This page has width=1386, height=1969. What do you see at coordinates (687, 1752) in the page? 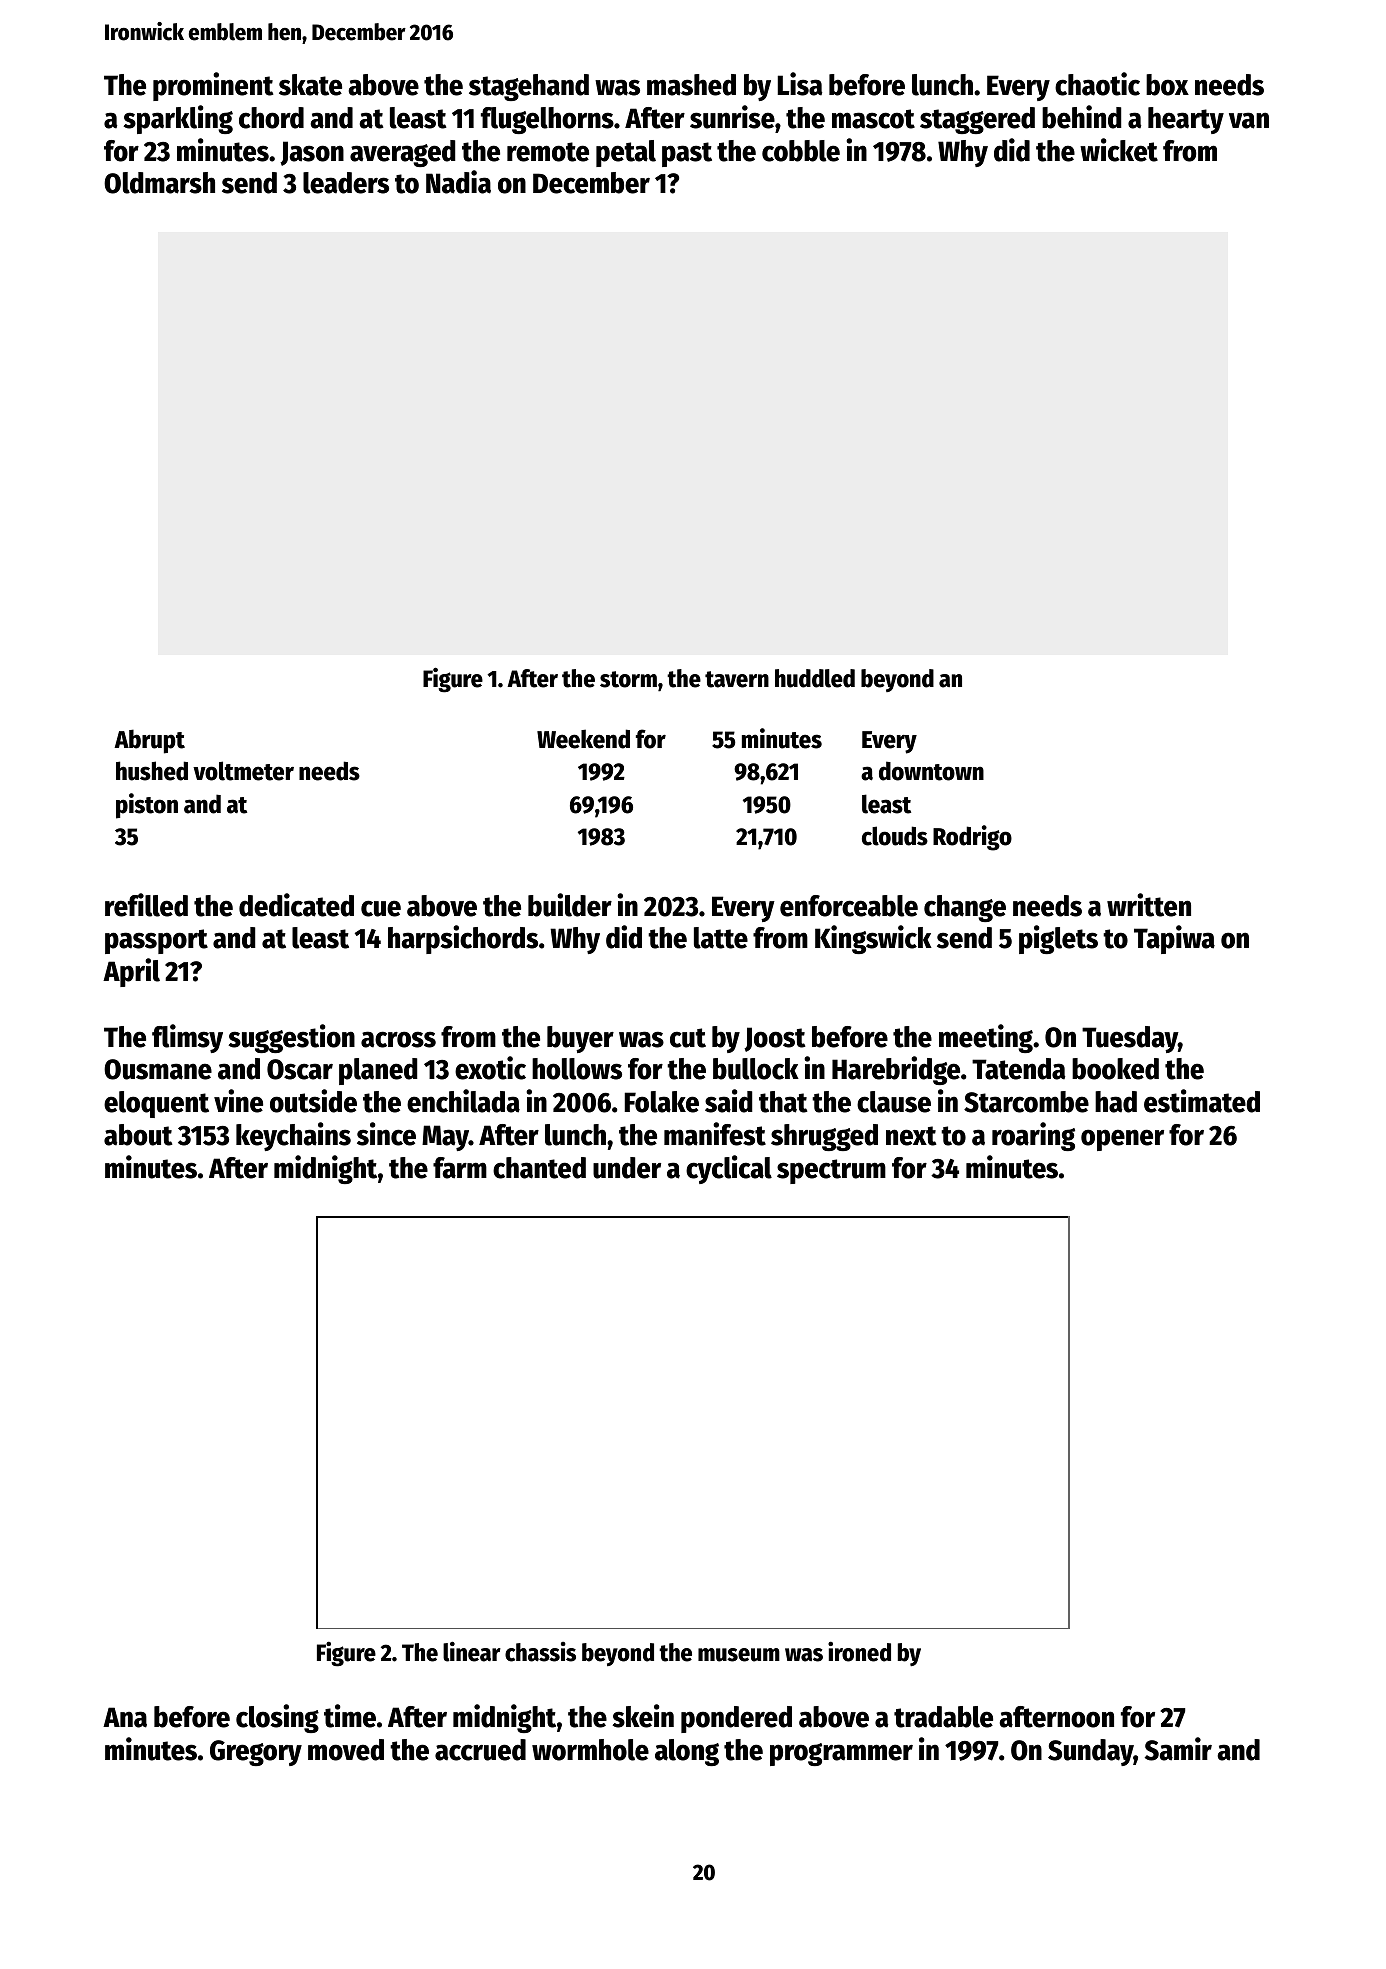
I see `along` at bounding box center [687, 1752].
